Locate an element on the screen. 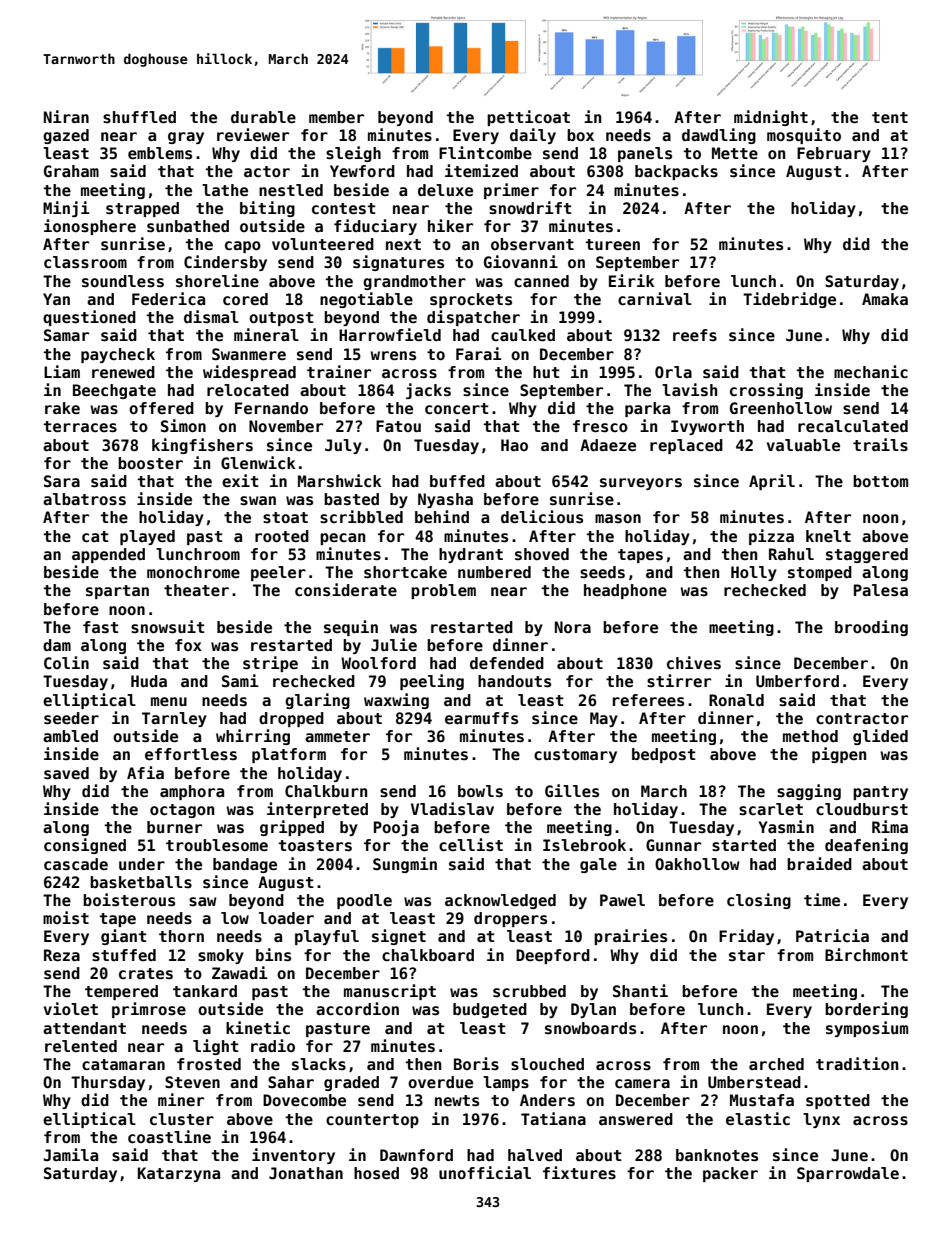 Image resolution: width=952 pixels, height=1233 pixels. brooding is located at coordinates (871, 628).
